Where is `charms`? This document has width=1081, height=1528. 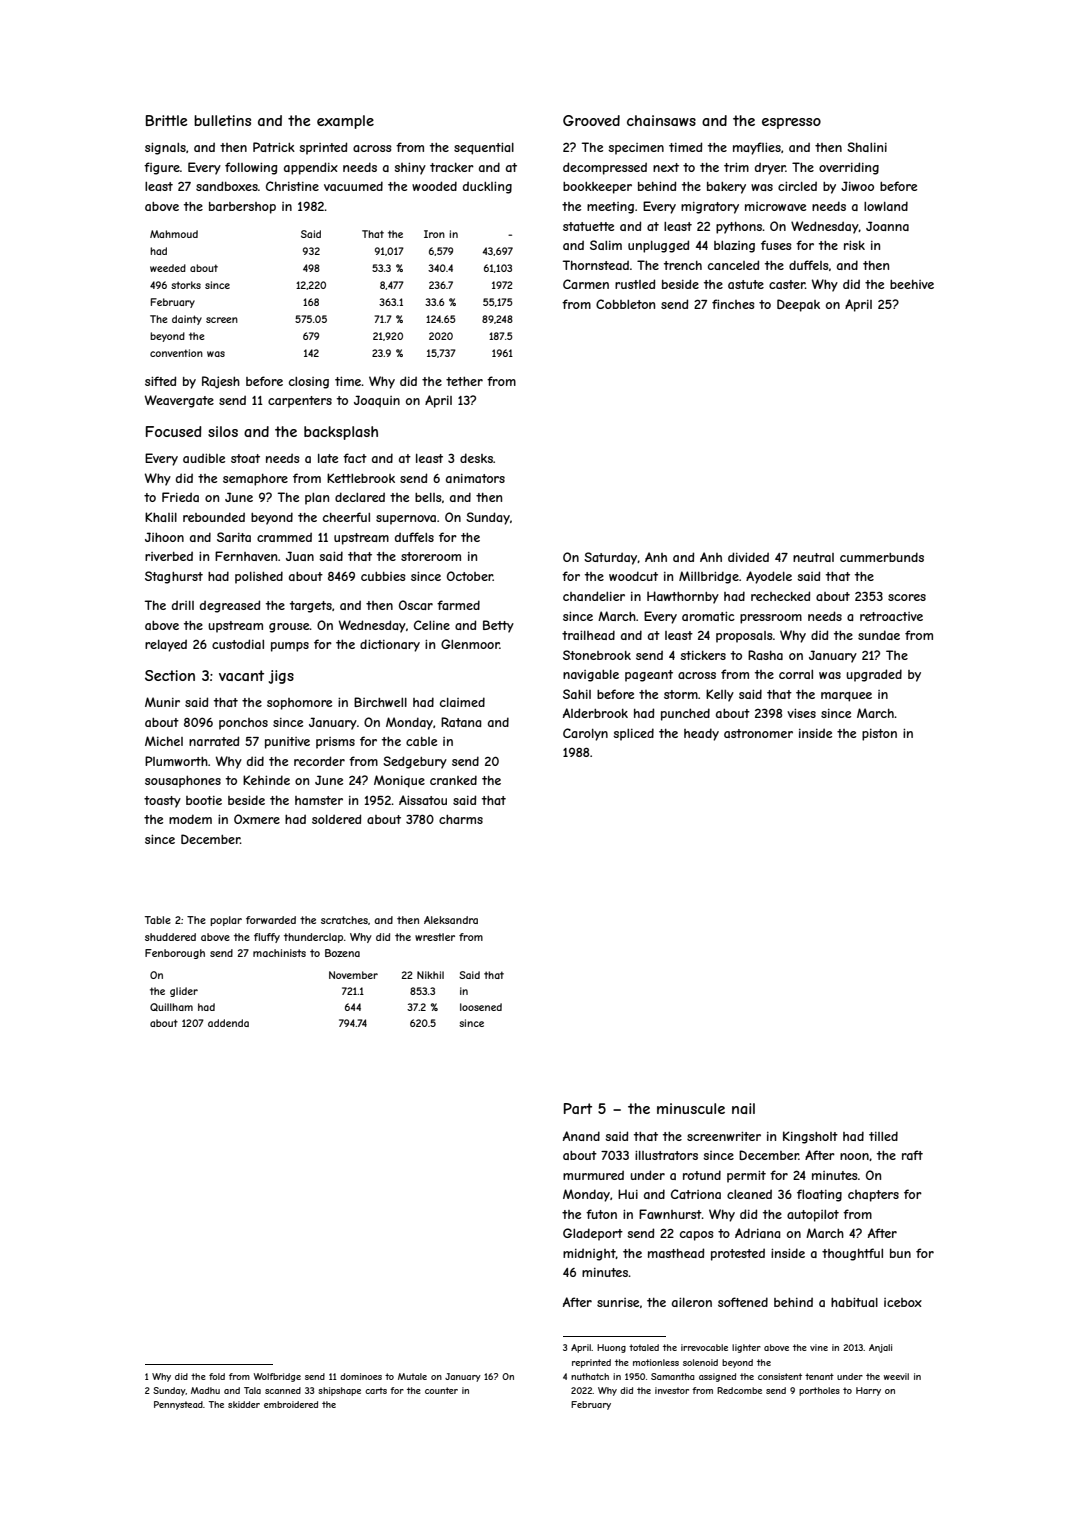 charms is located at coordinates (461, 819).
